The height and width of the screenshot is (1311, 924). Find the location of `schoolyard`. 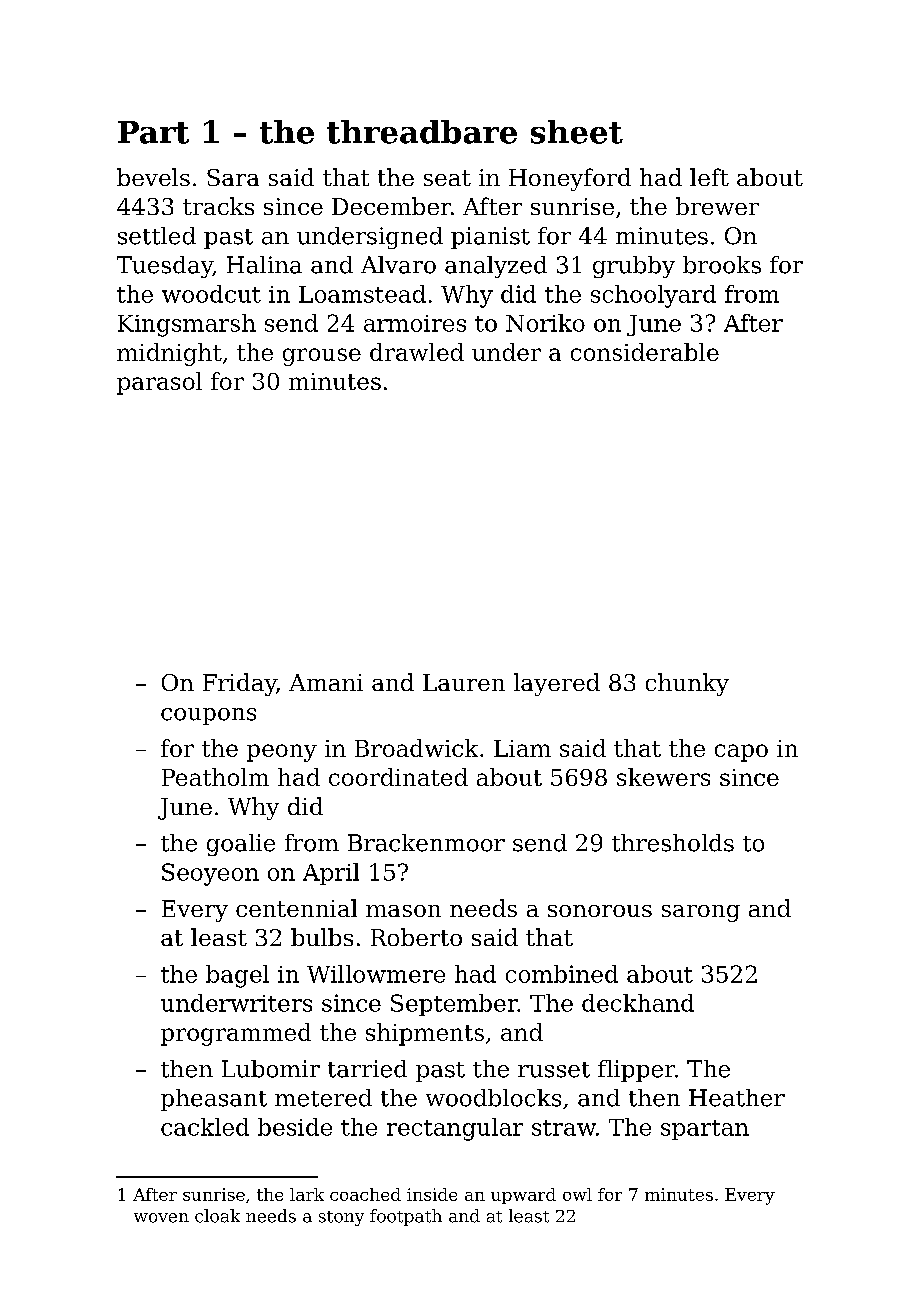

schoolyard is located at coordinates (653, 296).
